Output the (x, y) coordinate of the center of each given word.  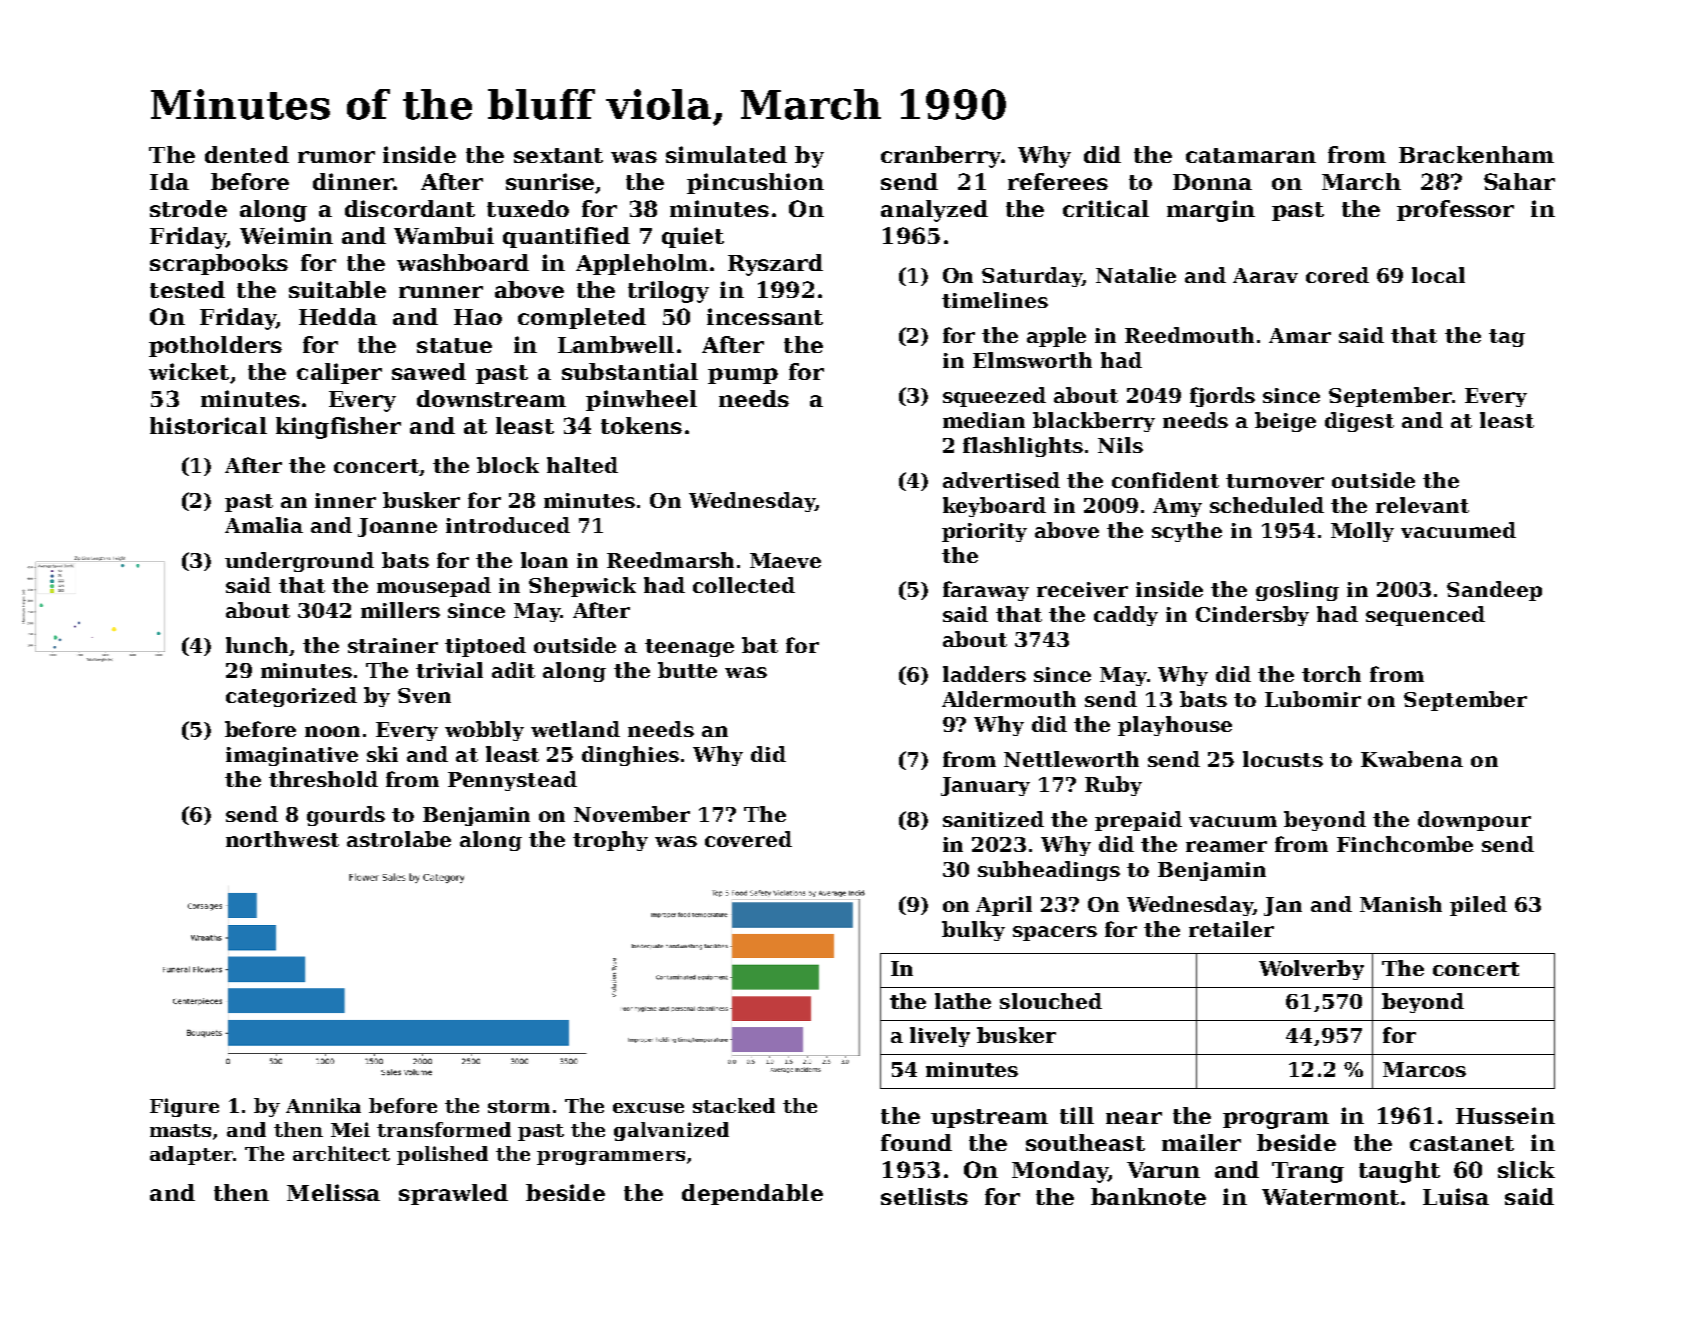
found (916, 1142)
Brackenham (1476, 154)
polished (442, 1155)
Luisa (1456, 1196)
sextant (558, 155)
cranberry (941, 157)
